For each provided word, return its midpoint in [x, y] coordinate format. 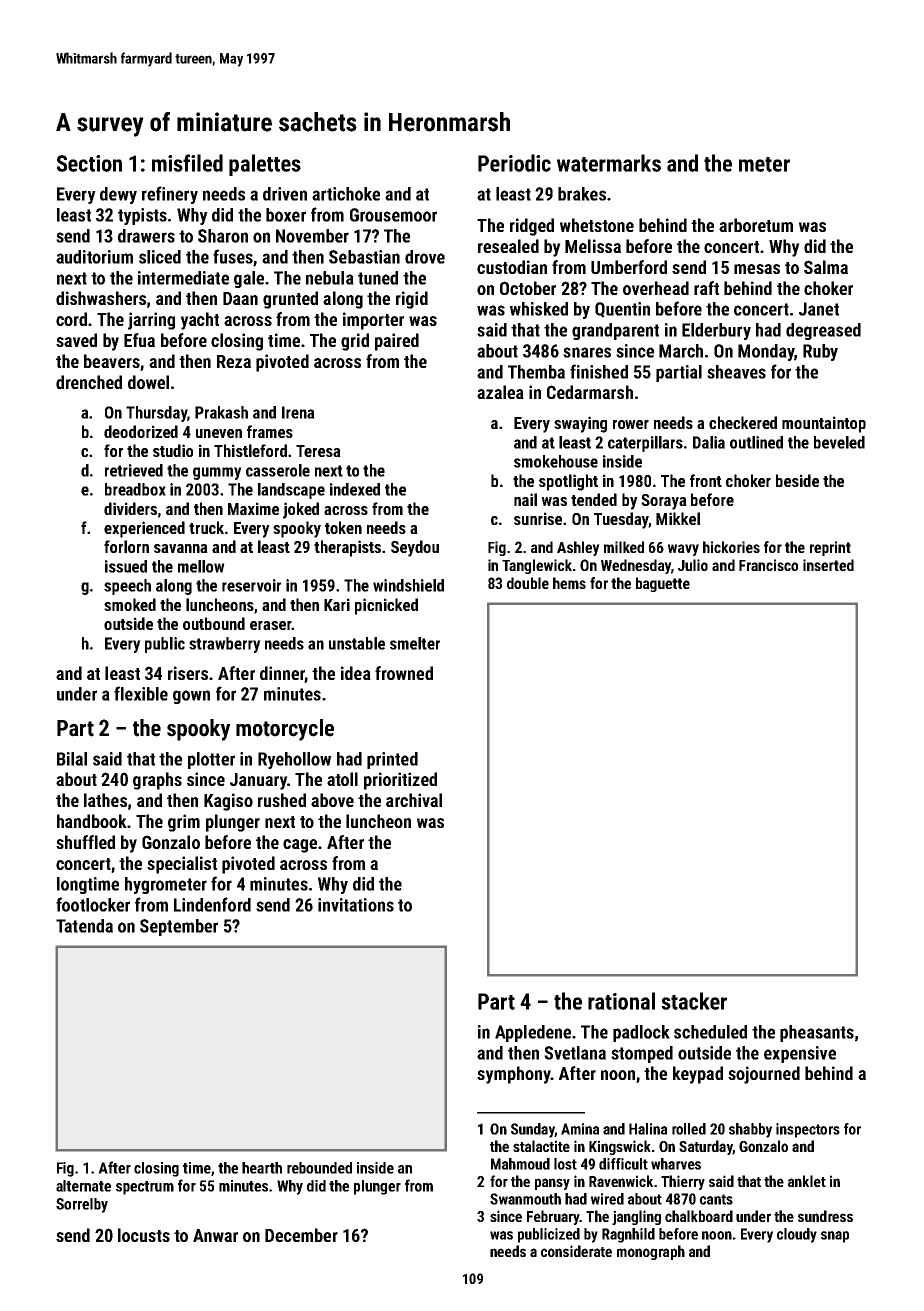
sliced [160, 257]
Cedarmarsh [590, 392]
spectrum [145, 1188]
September [179, 927]
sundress [825, 1216]
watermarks [609, 163]
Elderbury [716, 331]
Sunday [533, 1130]
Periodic [514, 163]
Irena [298, 412]
